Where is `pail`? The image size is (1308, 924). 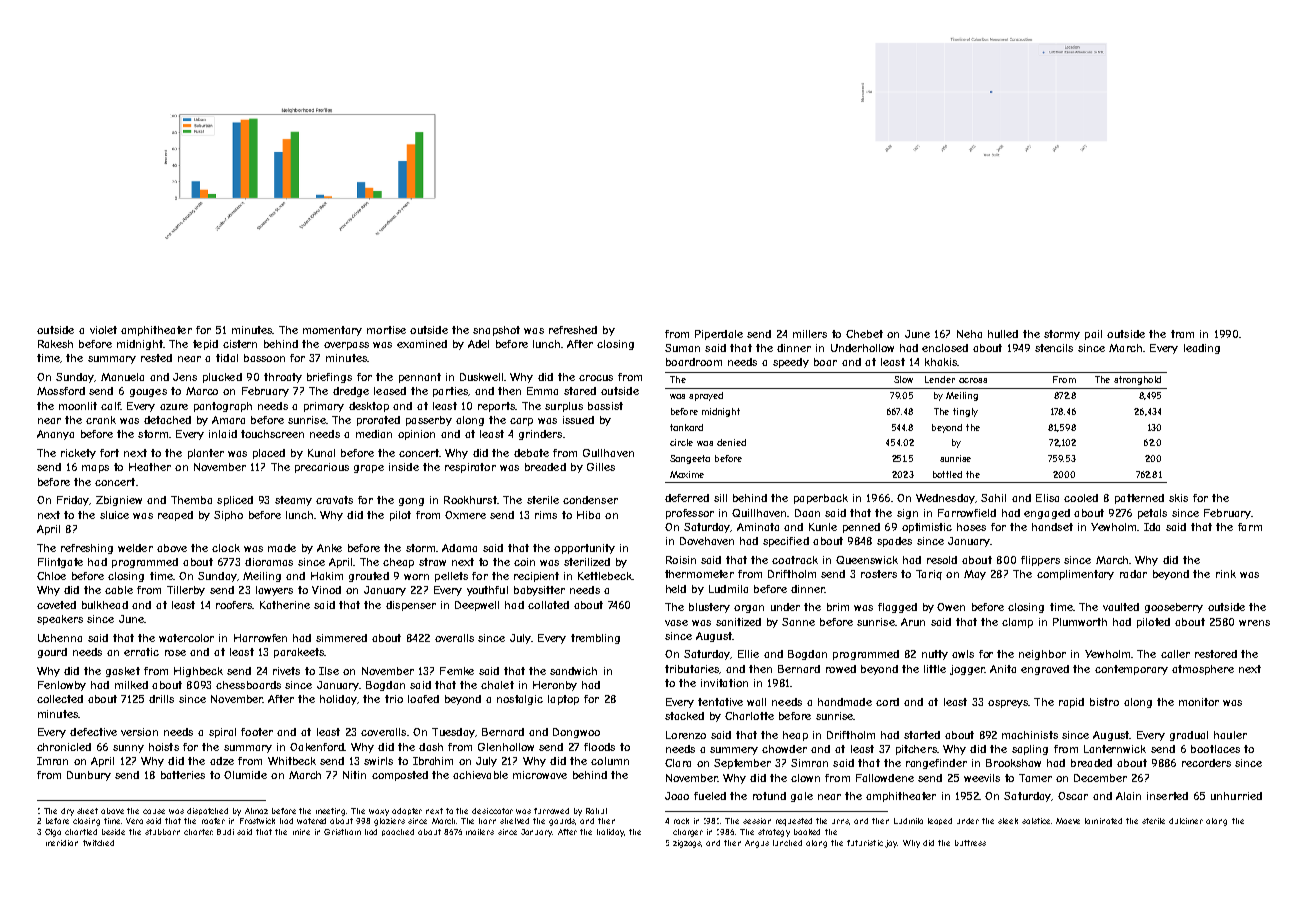 pail is located at coordinates (1093, 335).
